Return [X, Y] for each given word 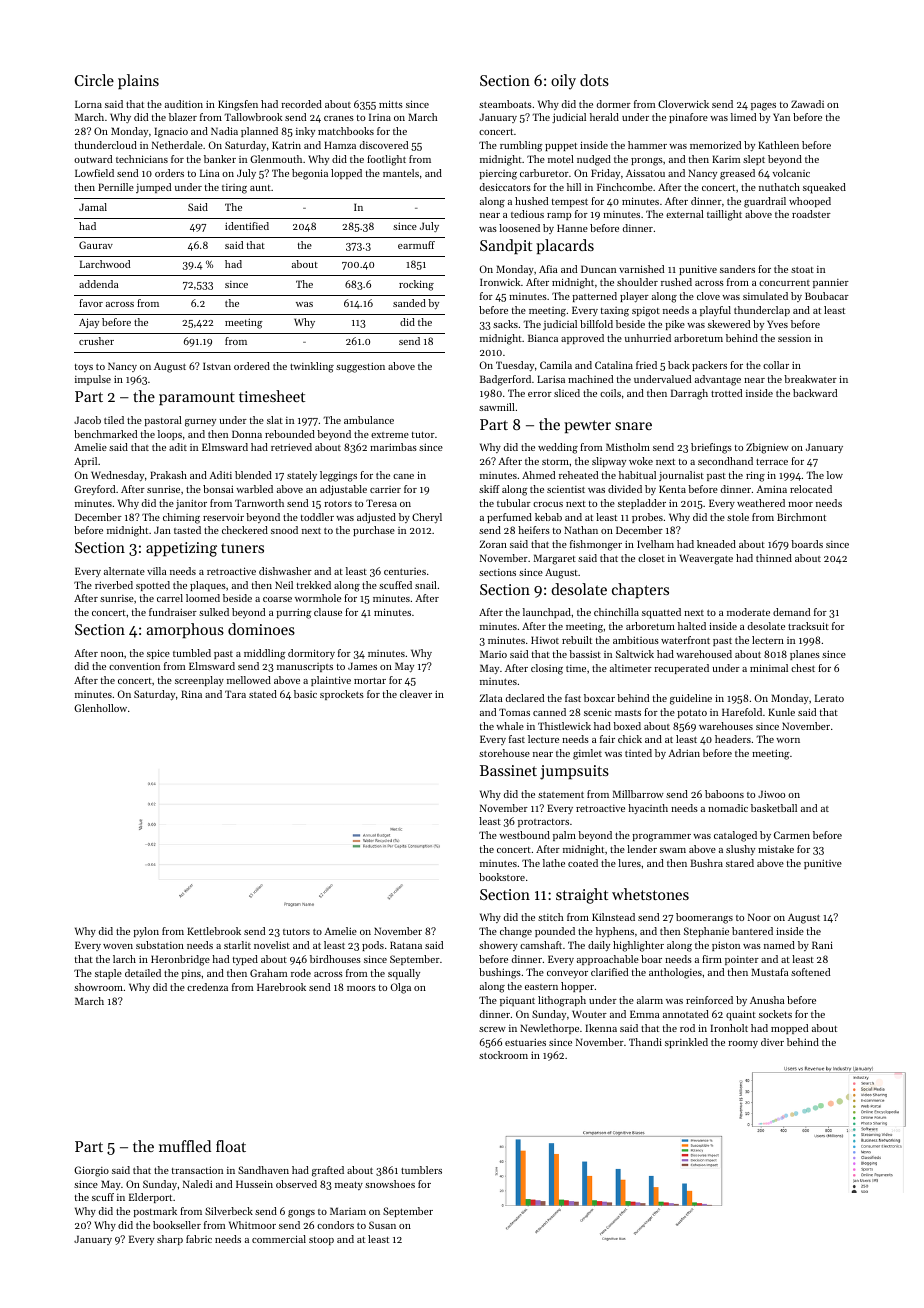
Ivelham [655, 544]
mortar [370, 680]
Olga [400, 988]
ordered [252, 366]
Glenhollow [100, 708]
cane [403, 476]
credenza [207, 987]
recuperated [681, 669]
